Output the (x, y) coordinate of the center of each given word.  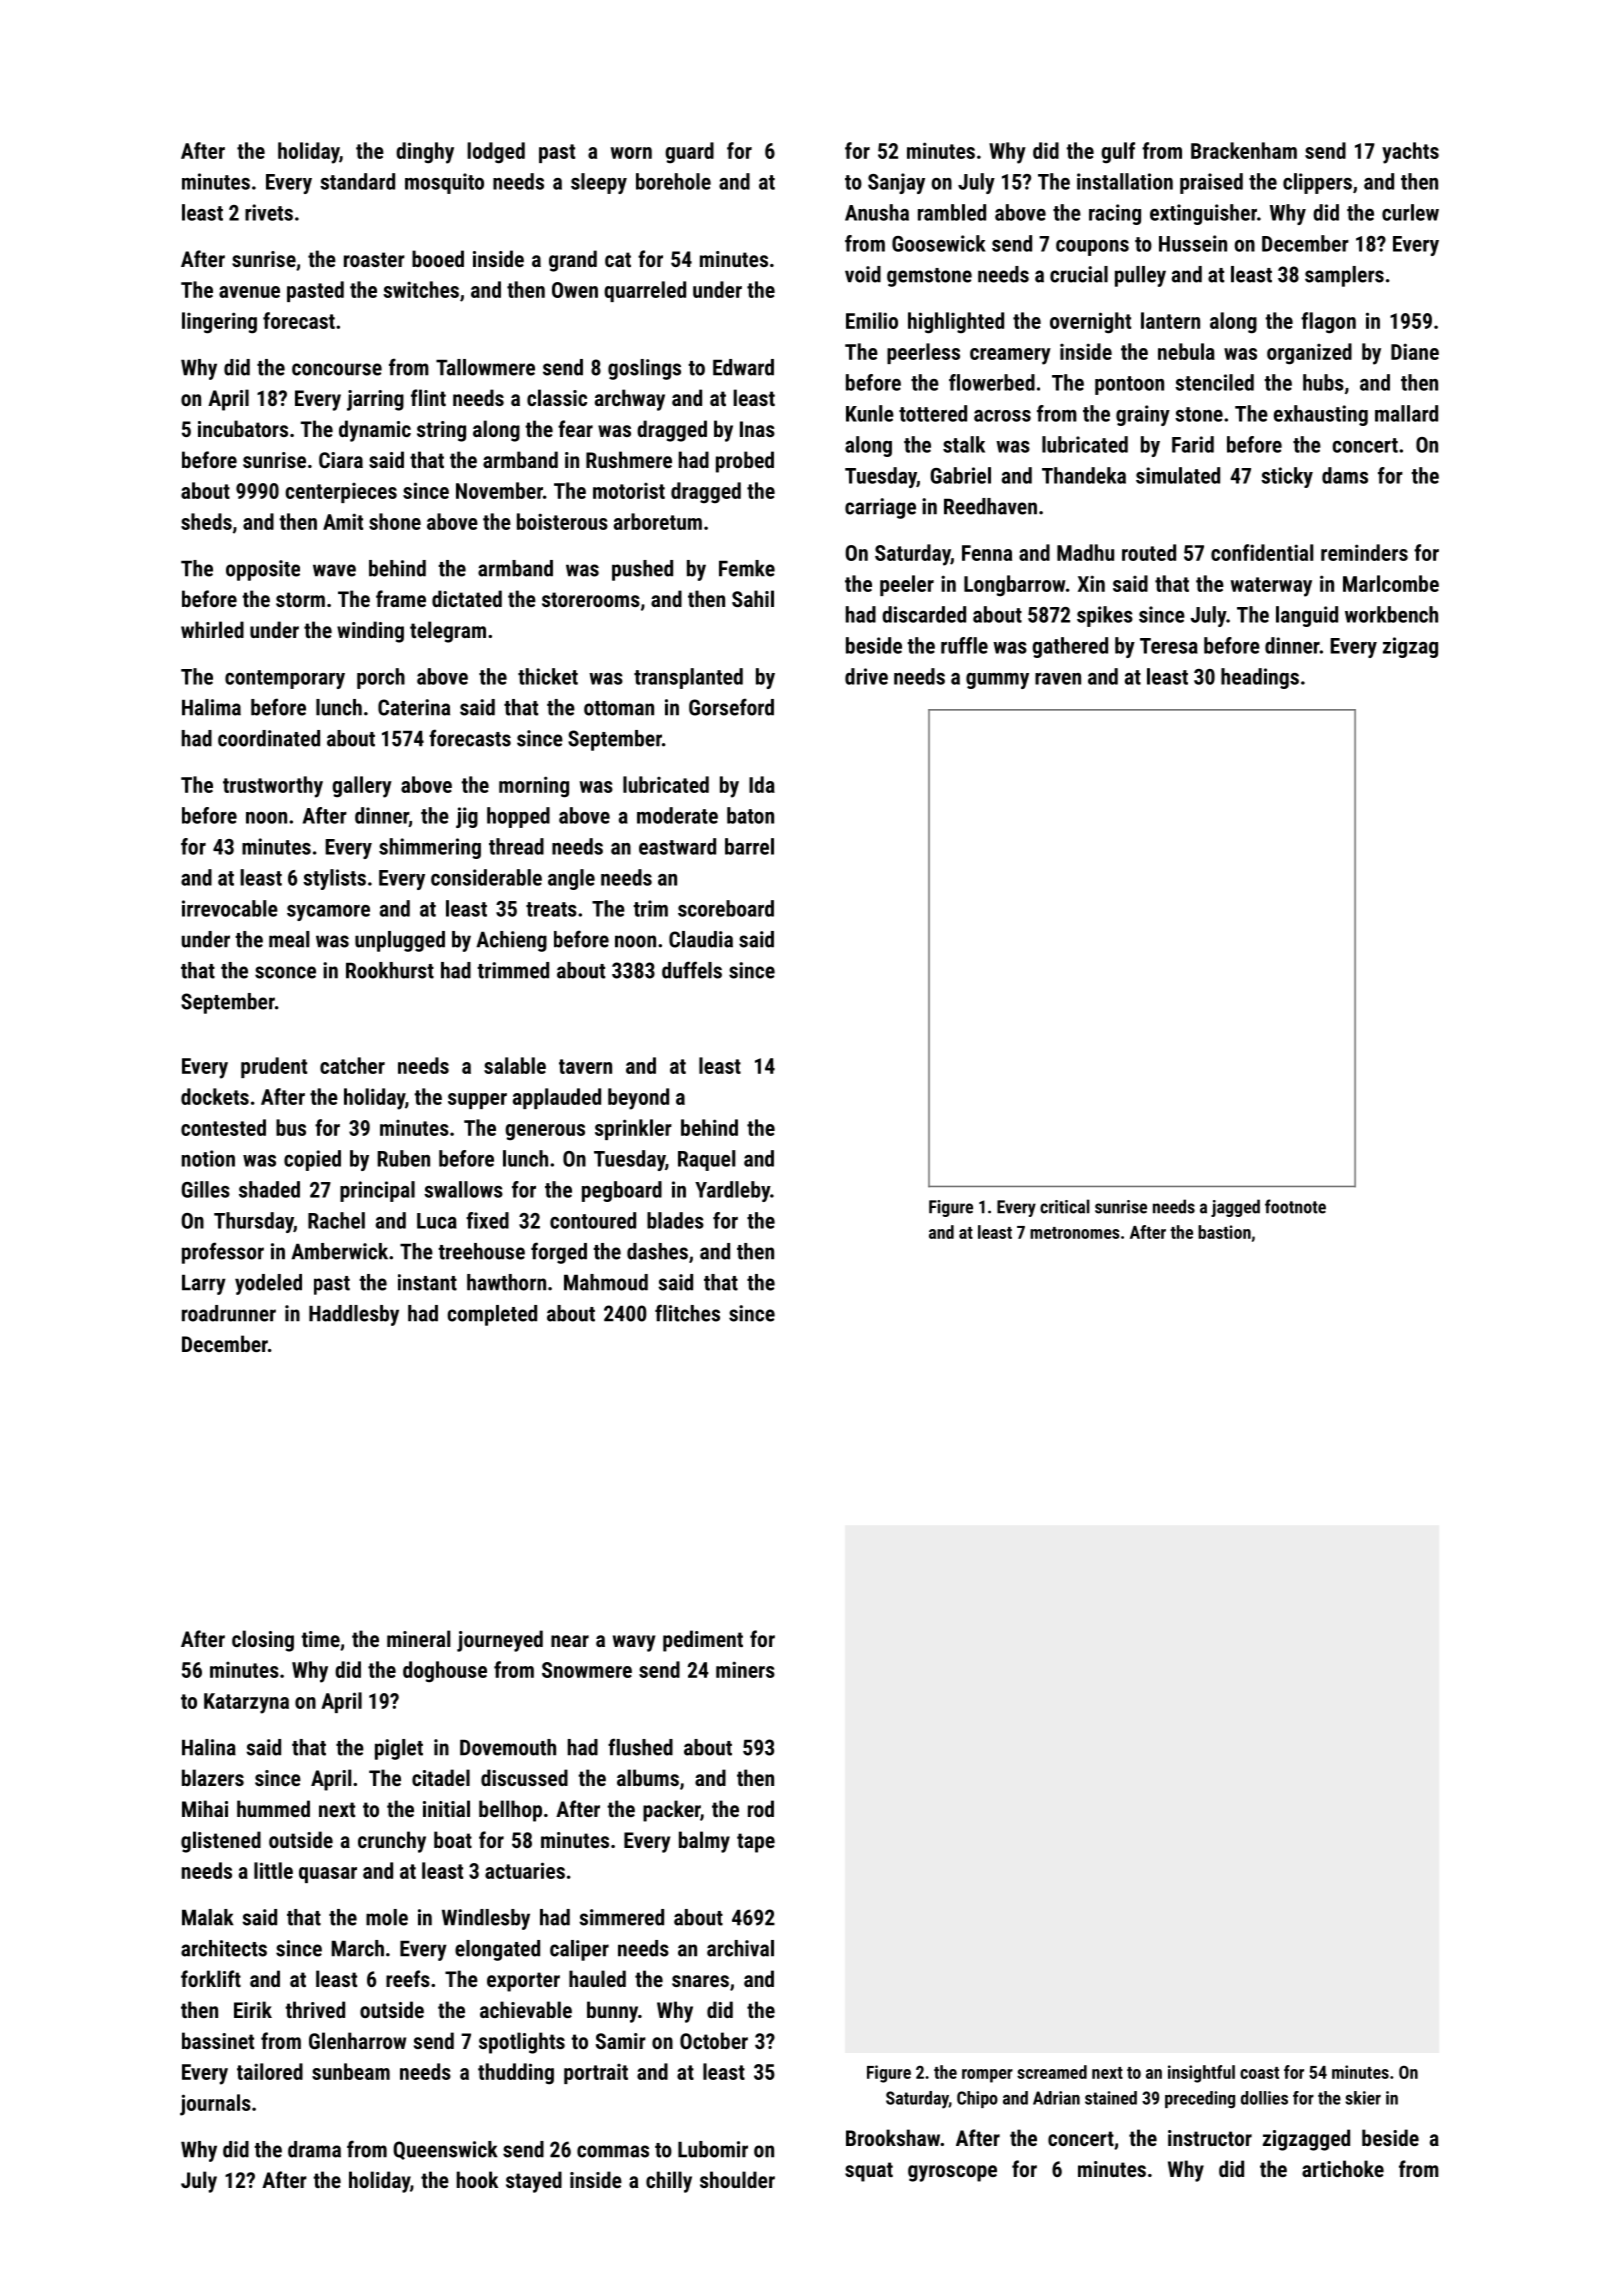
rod (761, 1808)
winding (370, 632)
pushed (642, 570)
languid (1307, 616)
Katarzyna (246, 1703)
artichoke (1343, 2168)
